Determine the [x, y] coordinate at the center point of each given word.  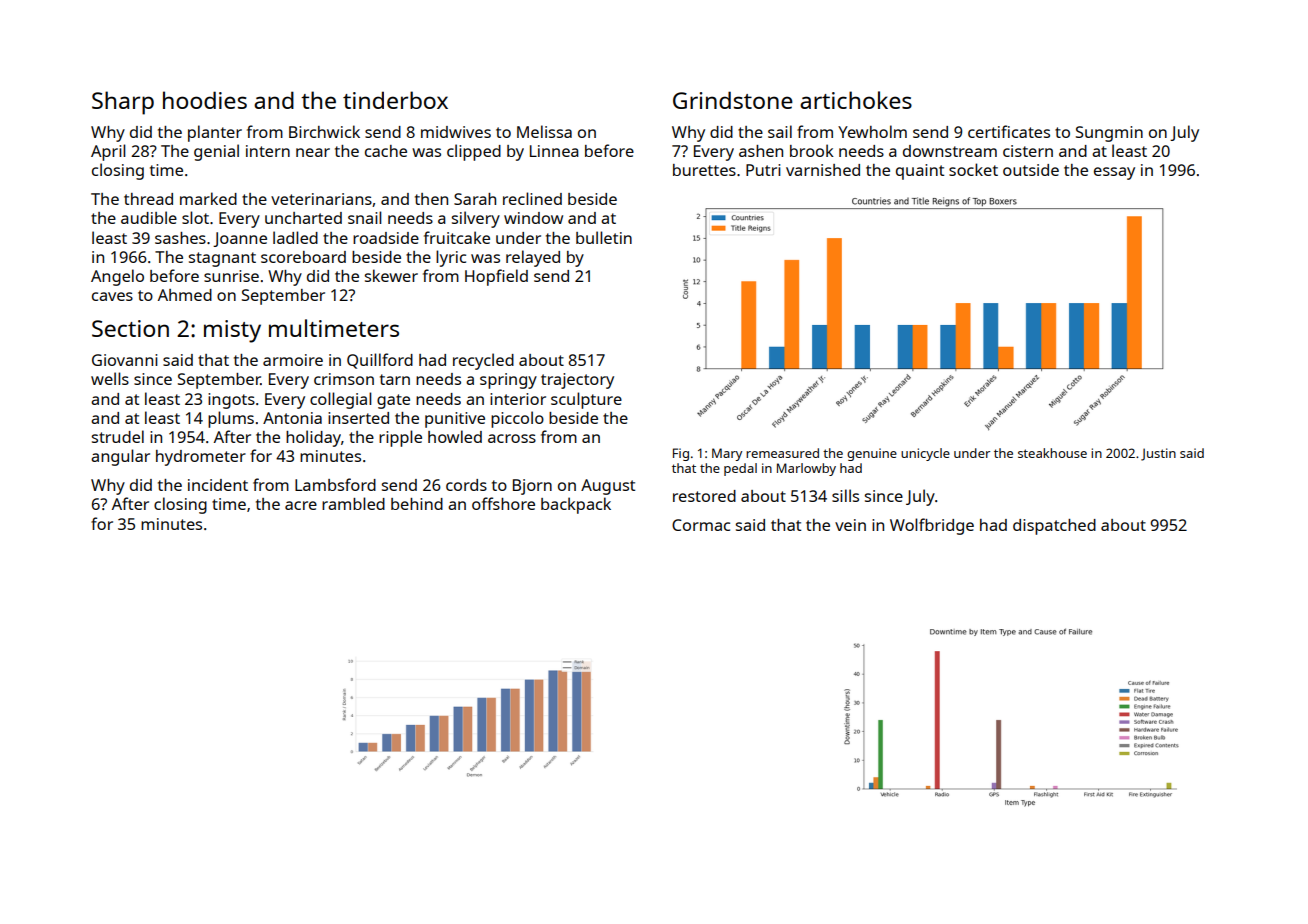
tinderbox [395, 100]
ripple [400, 438]
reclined [532, 198]
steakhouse [1052, 453]
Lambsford [335, 484]
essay [1114, 173]
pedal [740, 469]
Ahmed [185, 295]
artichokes [856, 100]
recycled [483, 361]
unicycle [925, 454]
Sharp [123, 103]
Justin [1158, 454]
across [512, 438]
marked [208, 198]
